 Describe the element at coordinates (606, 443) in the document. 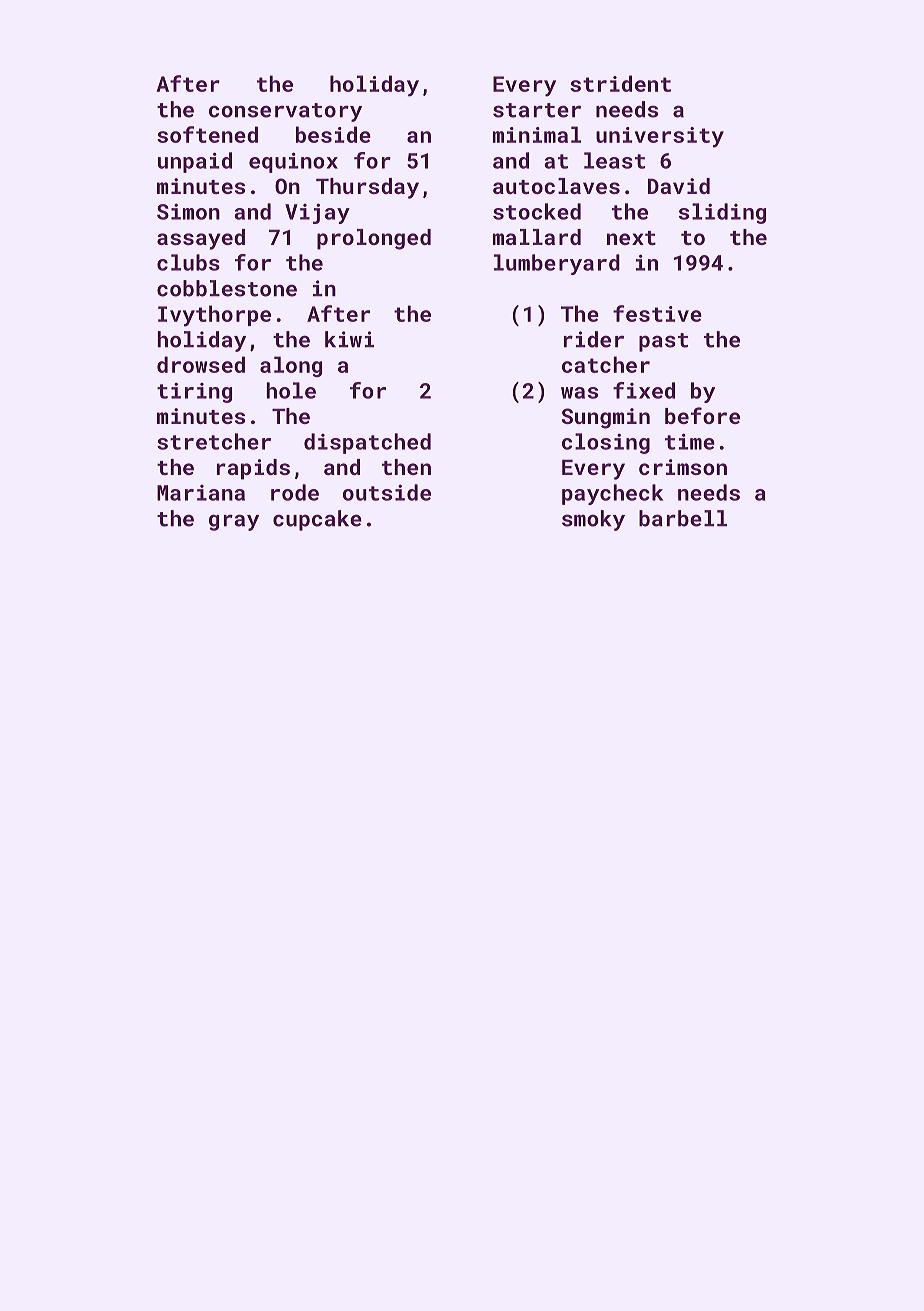

I see `closing` at that location.
